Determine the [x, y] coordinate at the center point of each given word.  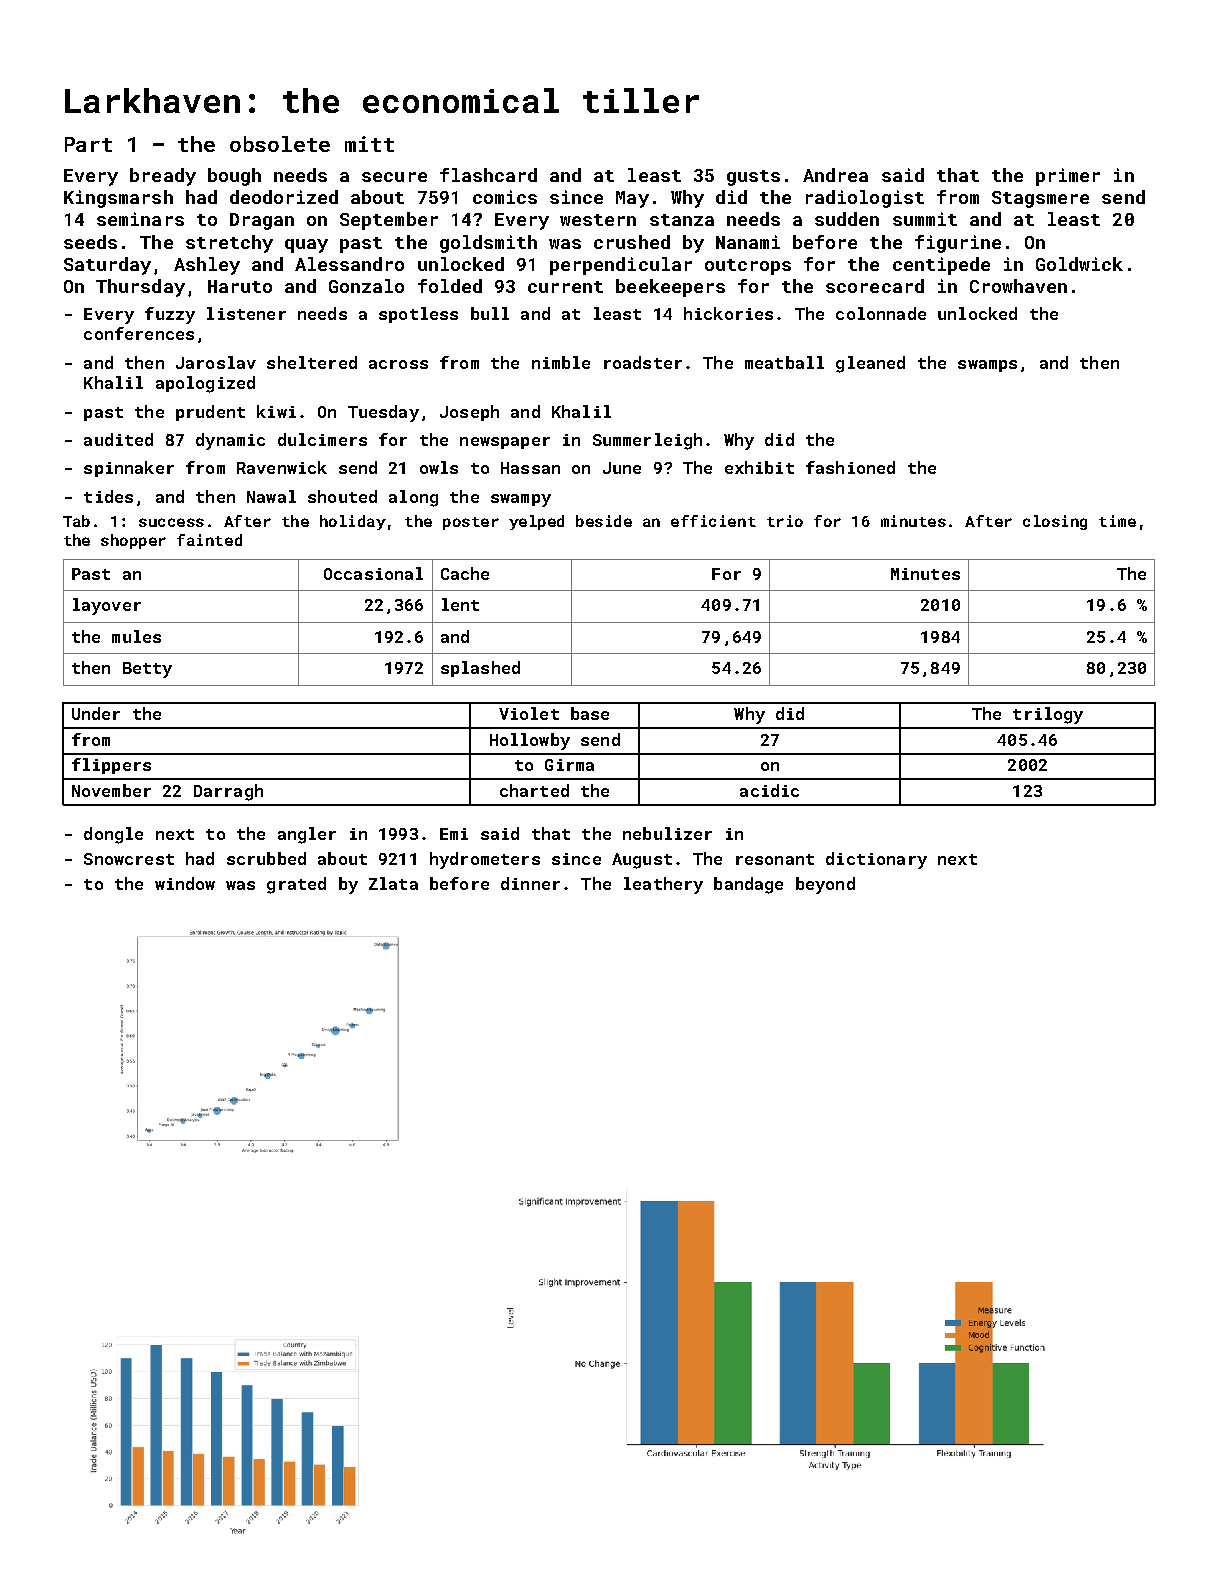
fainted [209, 540]
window [185, 883]
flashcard [488, 175]
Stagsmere [1040, 199]
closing [1055, 522]
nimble [561, 362]
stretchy [229, 244]
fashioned [850, 467]
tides [108, 496]
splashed [480, 669]
